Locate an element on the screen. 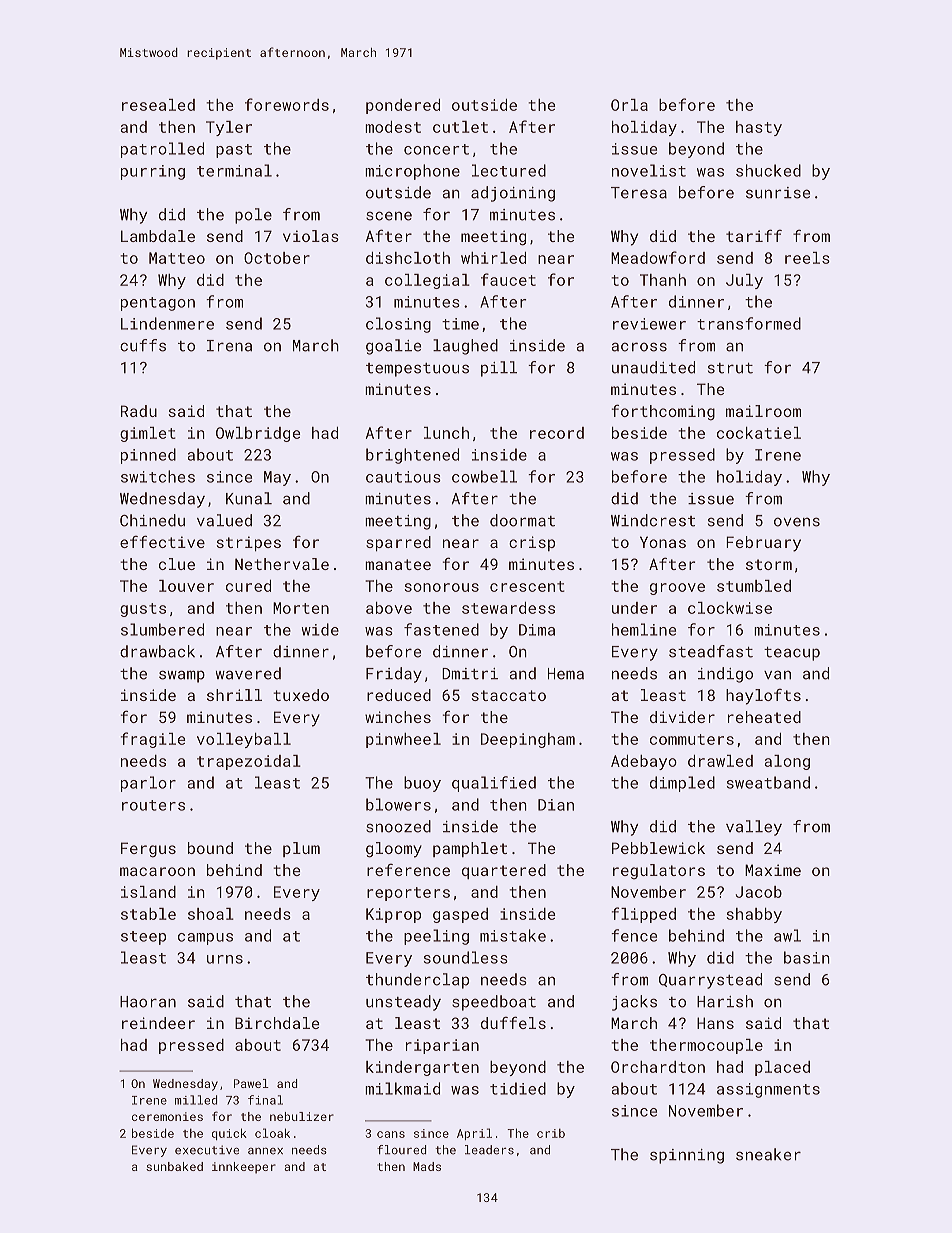 This screenshot has height=1233, width=952. Maxime is located at coordinates (773, 870).
